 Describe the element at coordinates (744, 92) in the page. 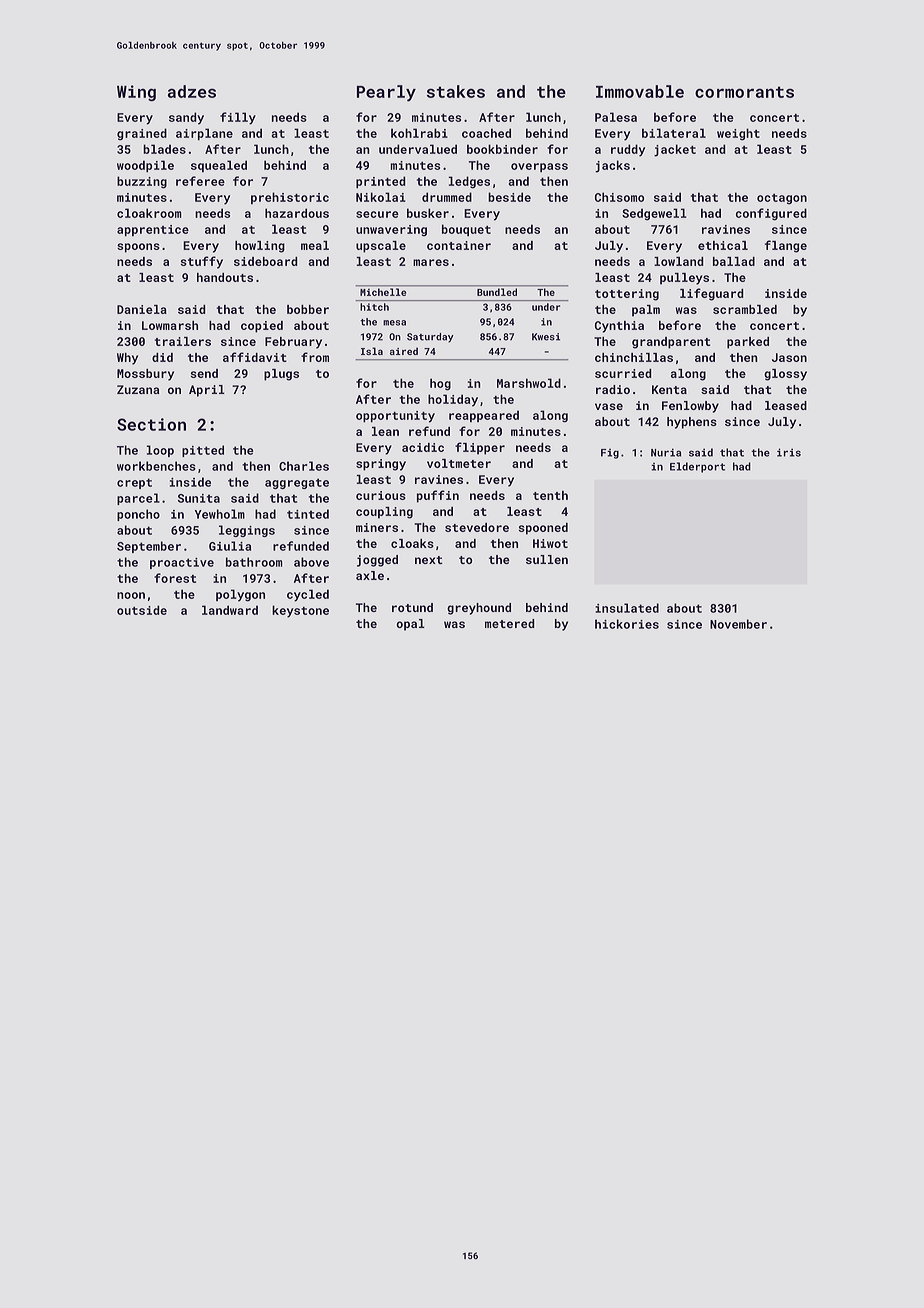

I see `cormorants` at that location.
